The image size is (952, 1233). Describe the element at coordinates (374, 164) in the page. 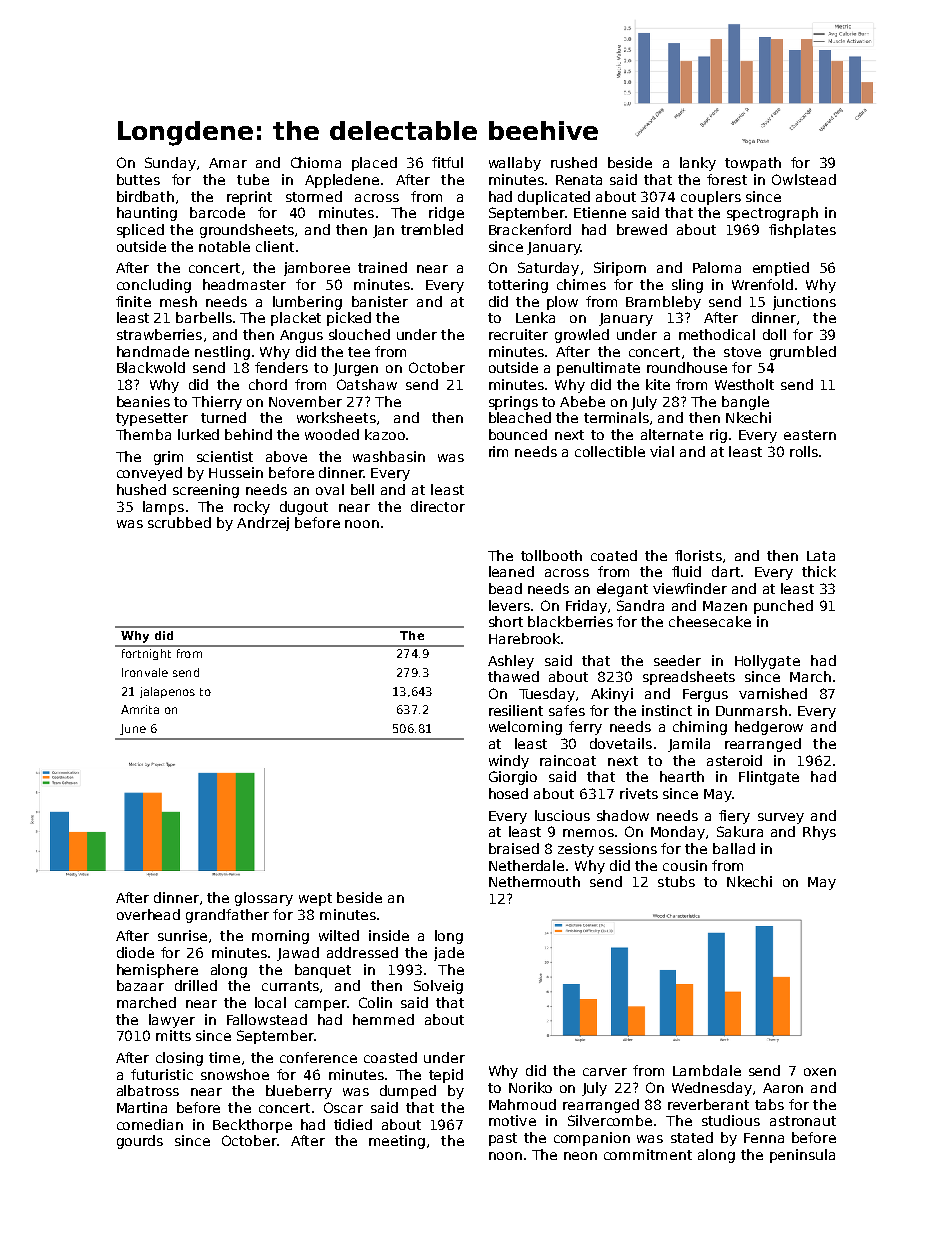

I see `placed` at that location.
